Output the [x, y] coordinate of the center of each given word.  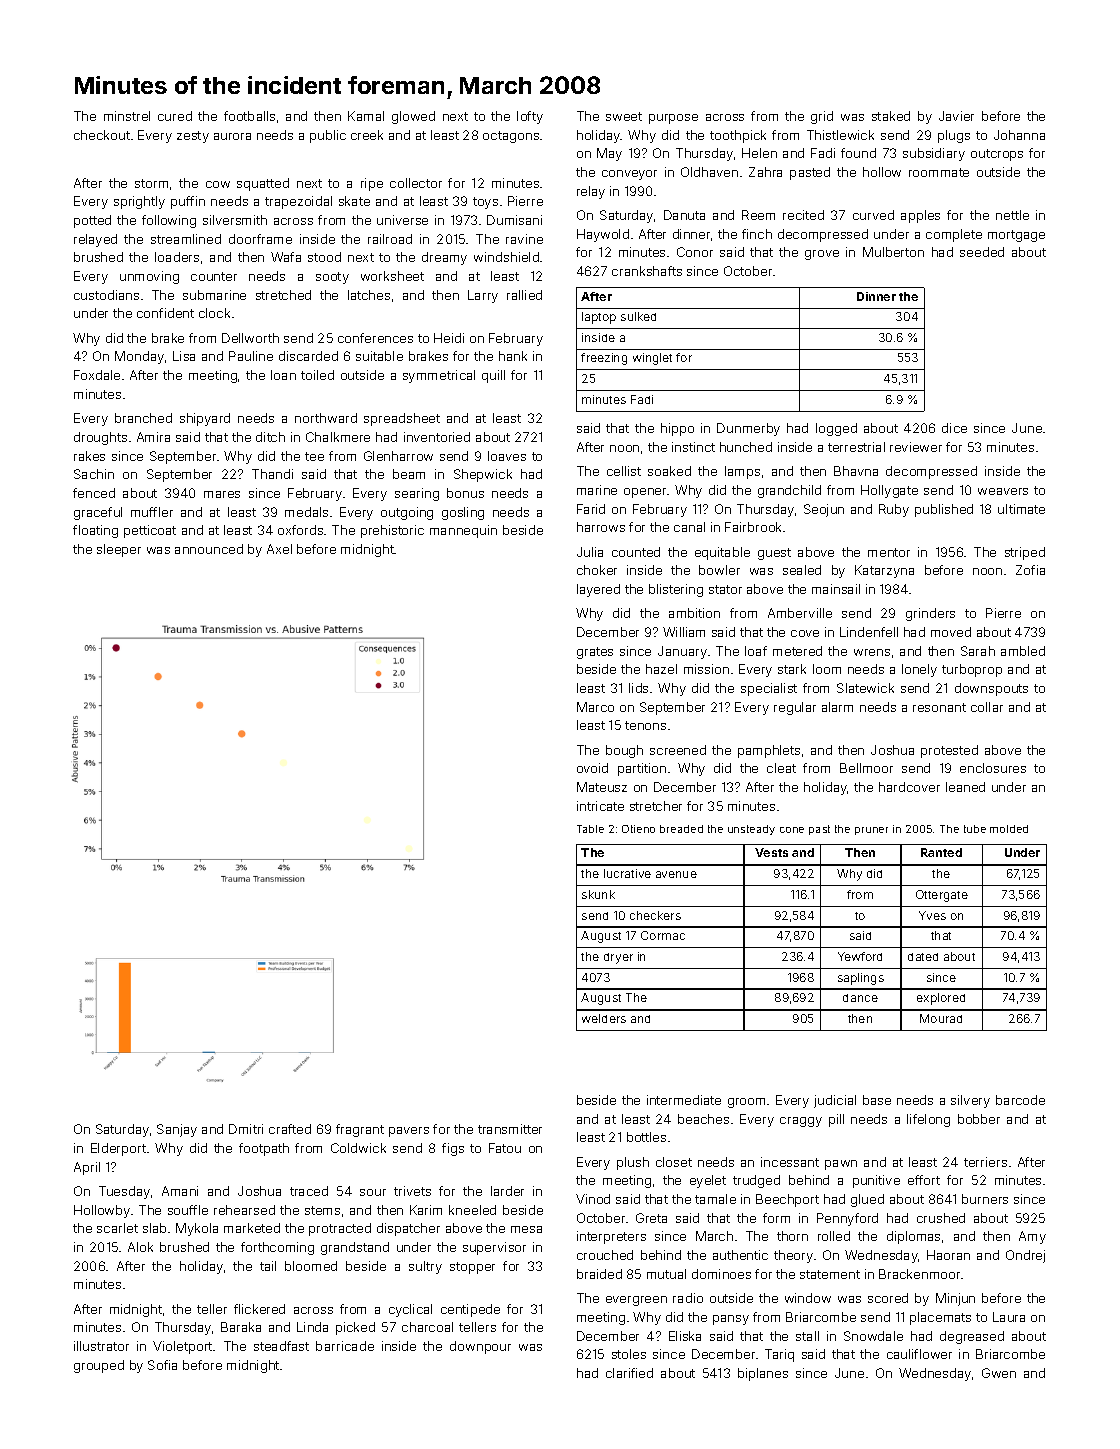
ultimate [1021, 509]
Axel [279, 549]
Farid [591, 509]
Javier [956, 116]
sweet [624, 116]
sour [373, 1192]
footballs [249, 116]
